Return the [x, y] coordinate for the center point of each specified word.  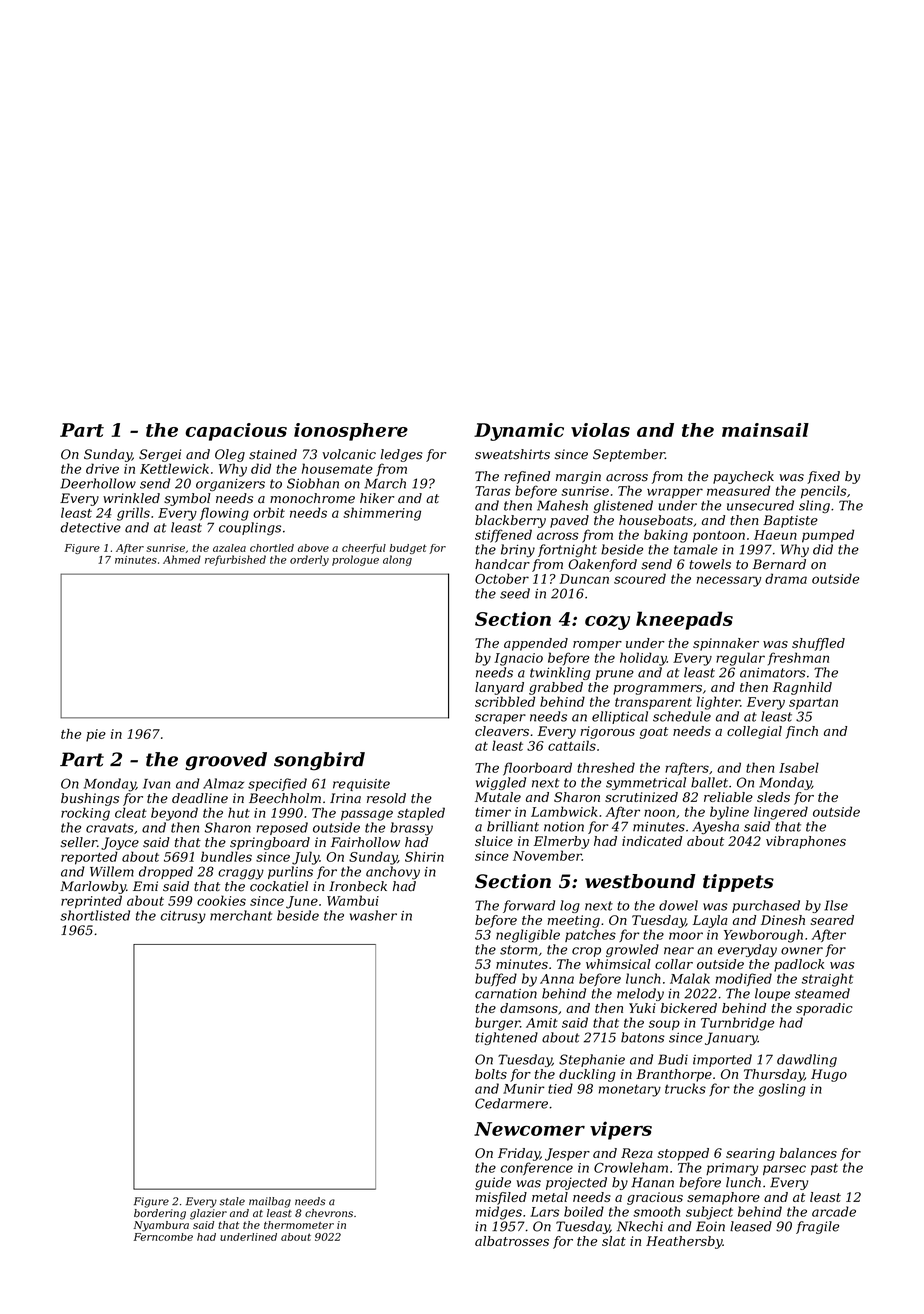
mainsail [765, 430]
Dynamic [519, 432]
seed [515, 593]
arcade [834, 1211]
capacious [236, 432]
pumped [828, 536]
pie [96, 735]
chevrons [329, 1213]
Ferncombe [163, 1237]
